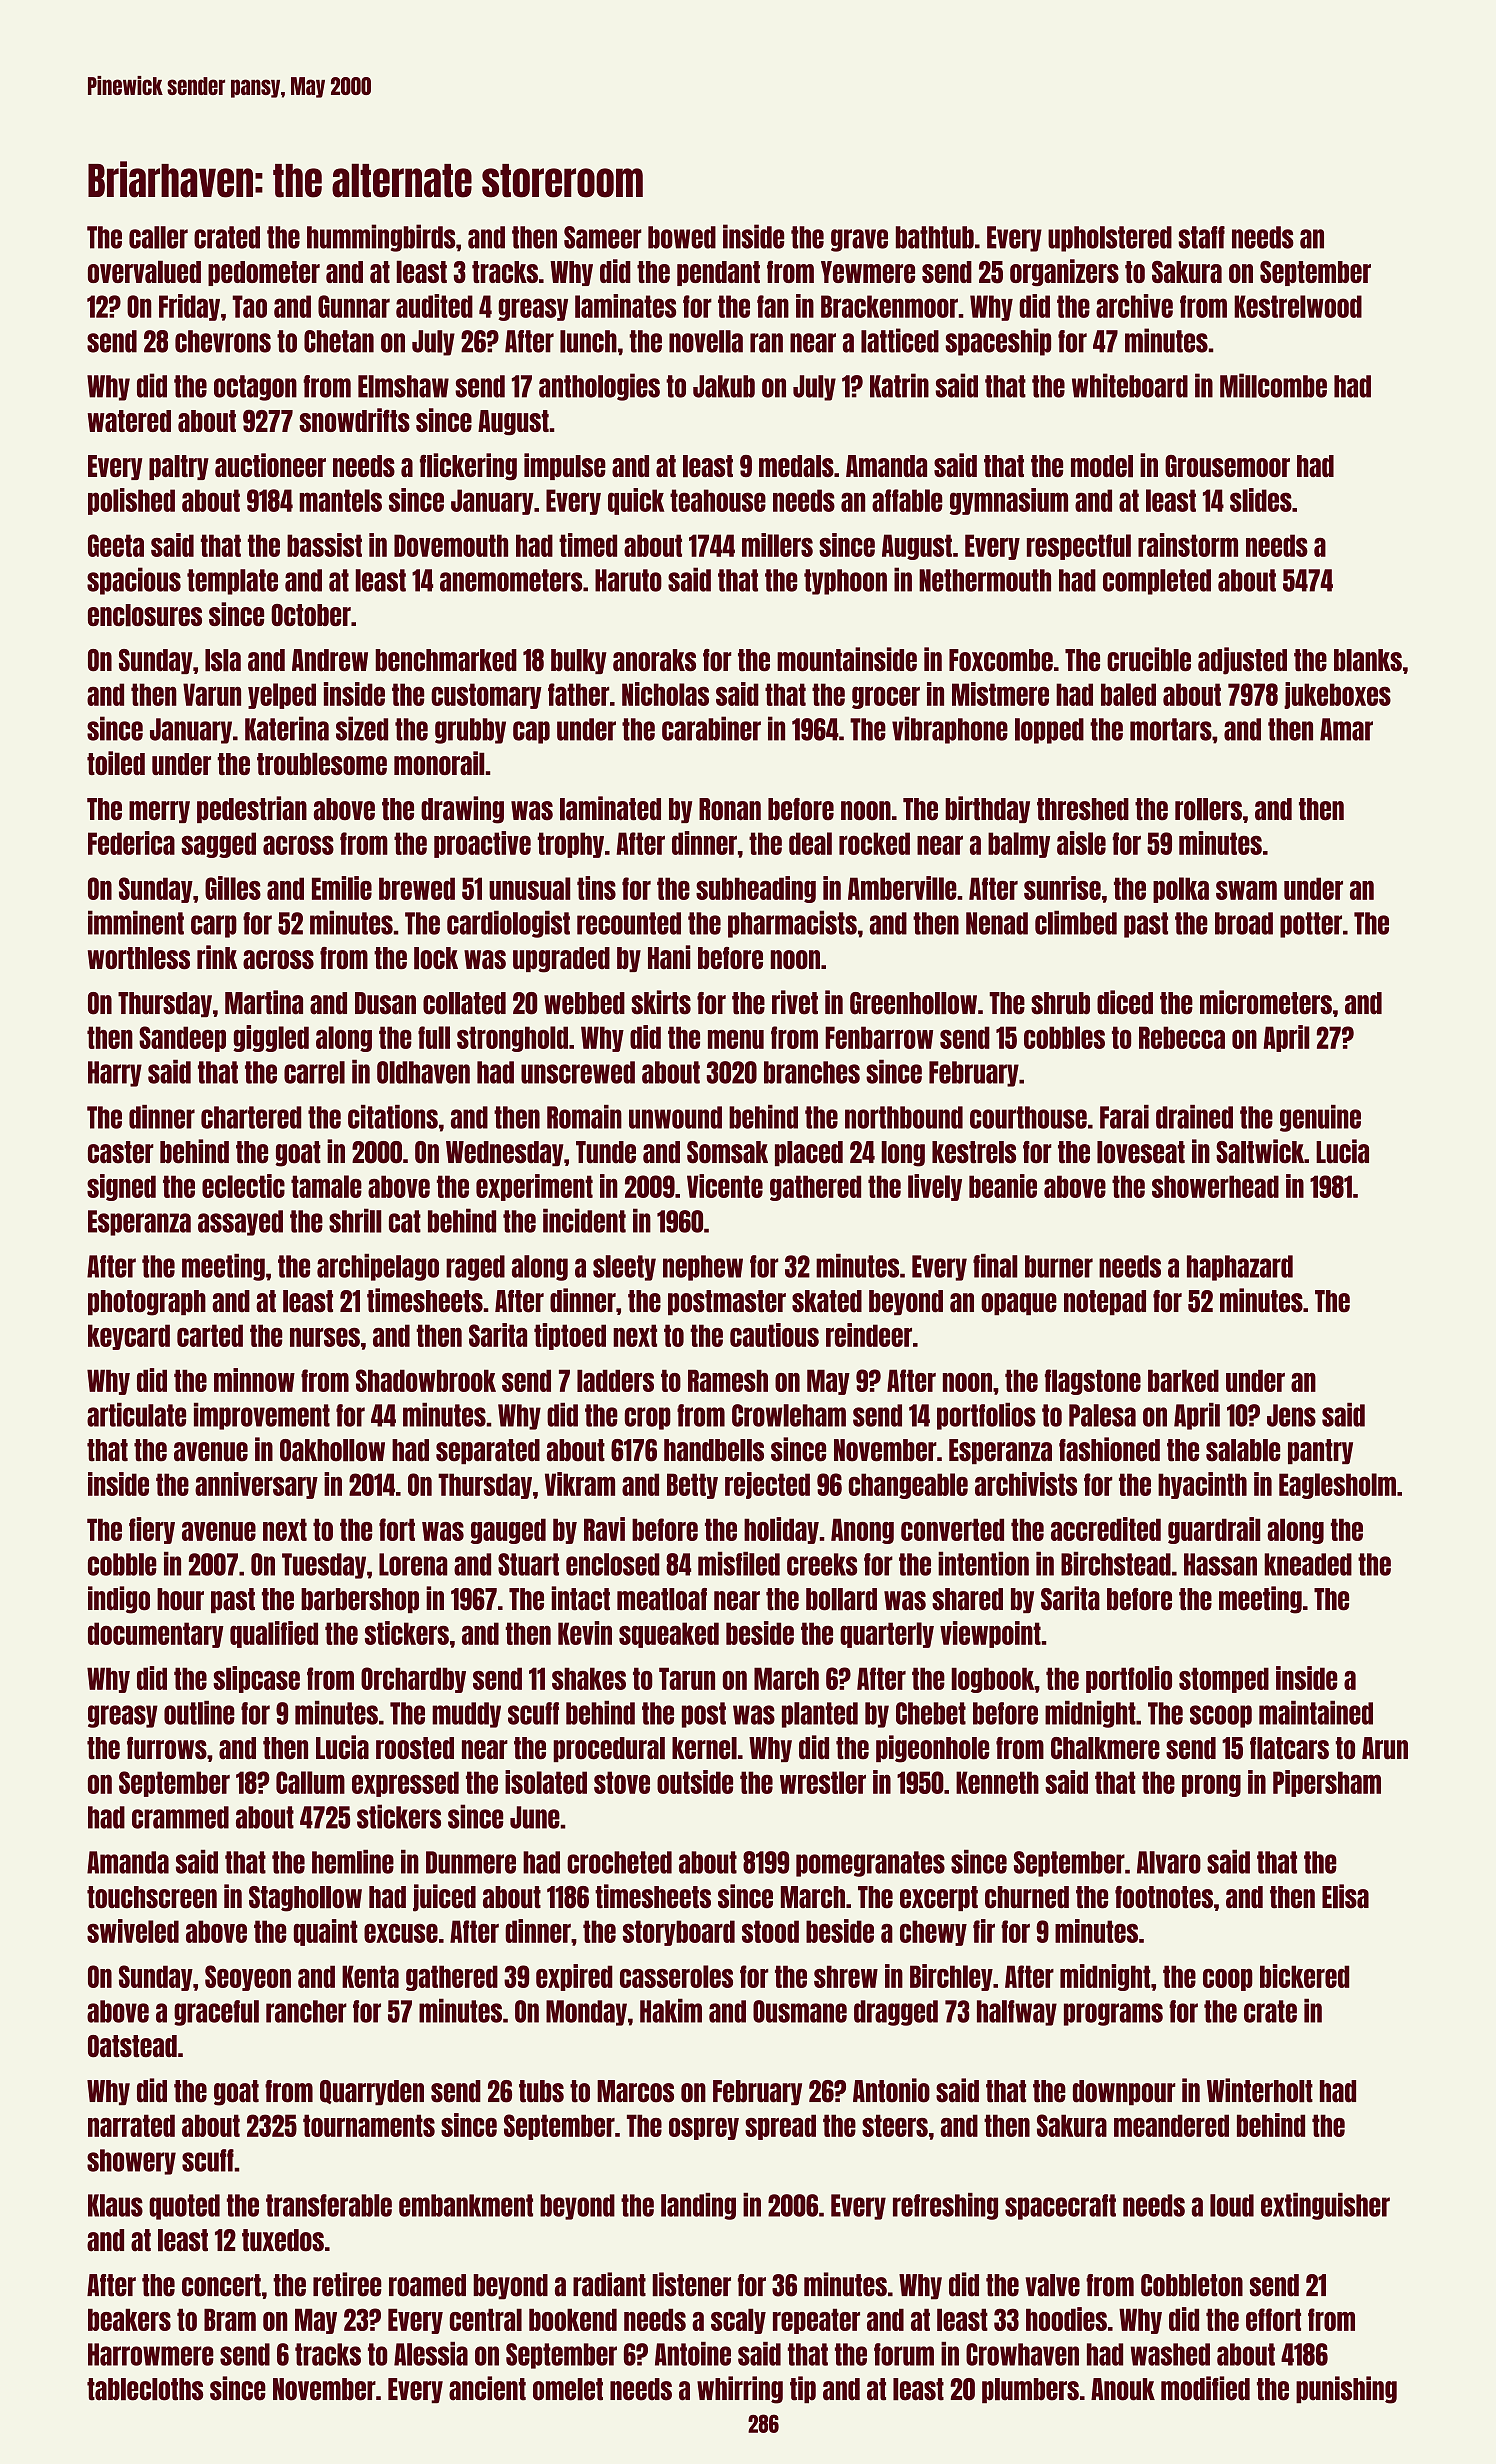  What do you see at coordinates (1211, 1785) in the screenshot?
I see `prong` at bounding box center [1211, 1785].
